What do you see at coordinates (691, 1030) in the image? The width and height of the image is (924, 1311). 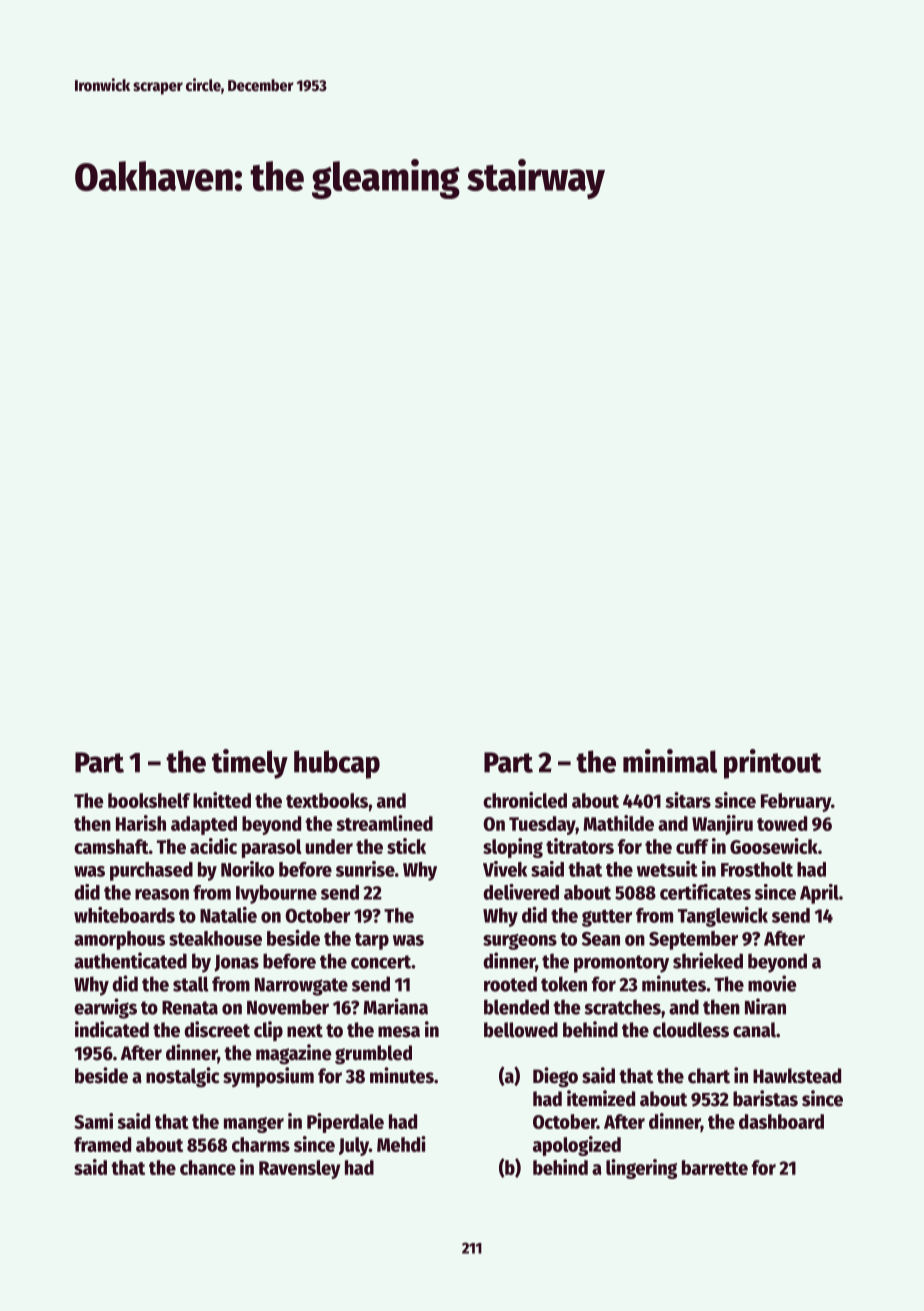 I see `cloudless` at bounding box center [691, 1030].
